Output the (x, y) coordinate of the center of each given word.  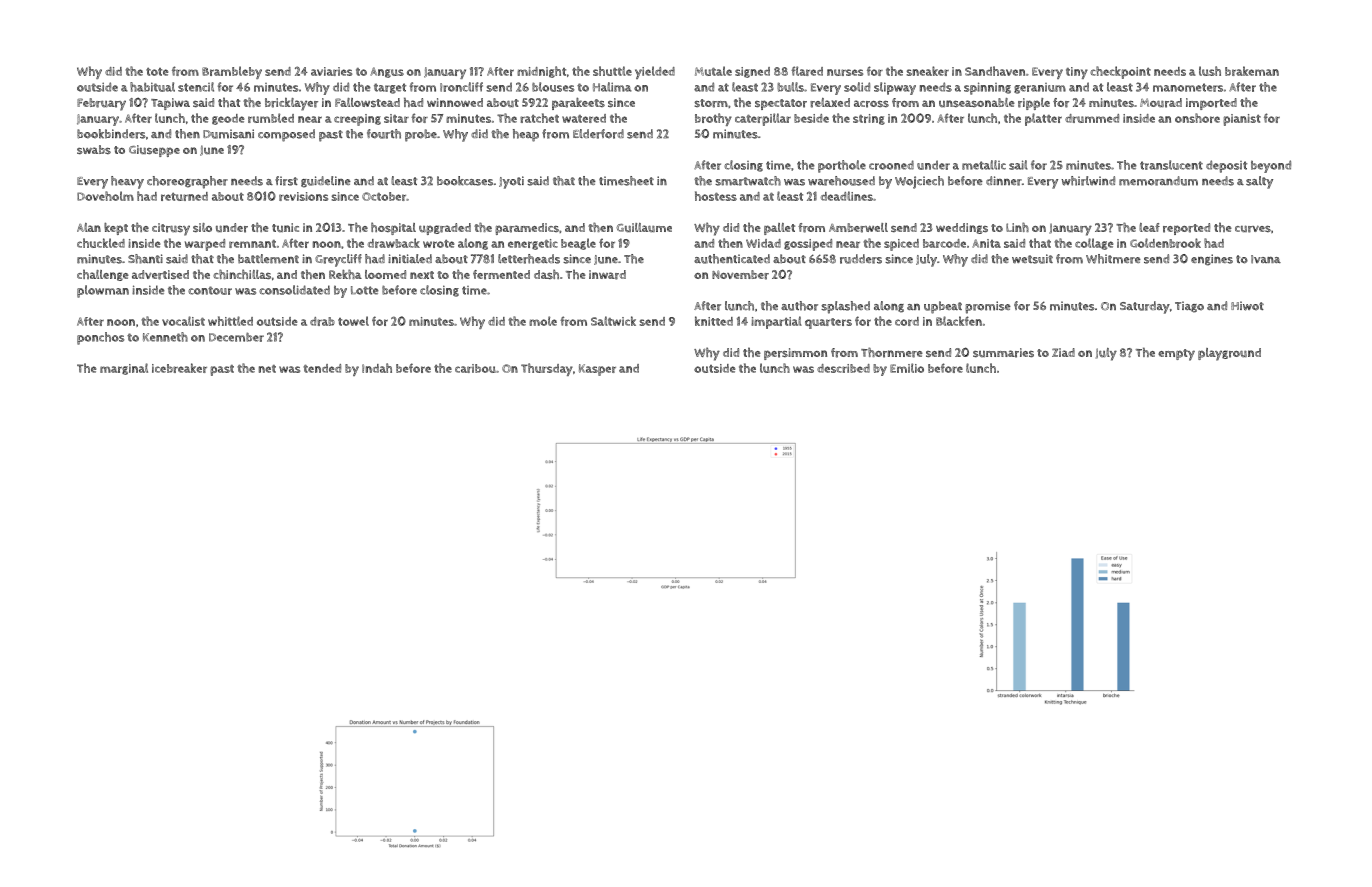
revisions (303, 196)
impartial (776, 322)
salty (1259, 182)
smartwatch (748, 181)
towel (353, 321)
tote (157, 72)
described (843, 368)
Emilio (907, 368)
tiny (1077, 73)
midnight (541, 72)
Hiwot (1247, 306)
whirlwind (1088, 181)
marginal (124, 369)
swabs (94, 149)
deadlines (846, 196)
